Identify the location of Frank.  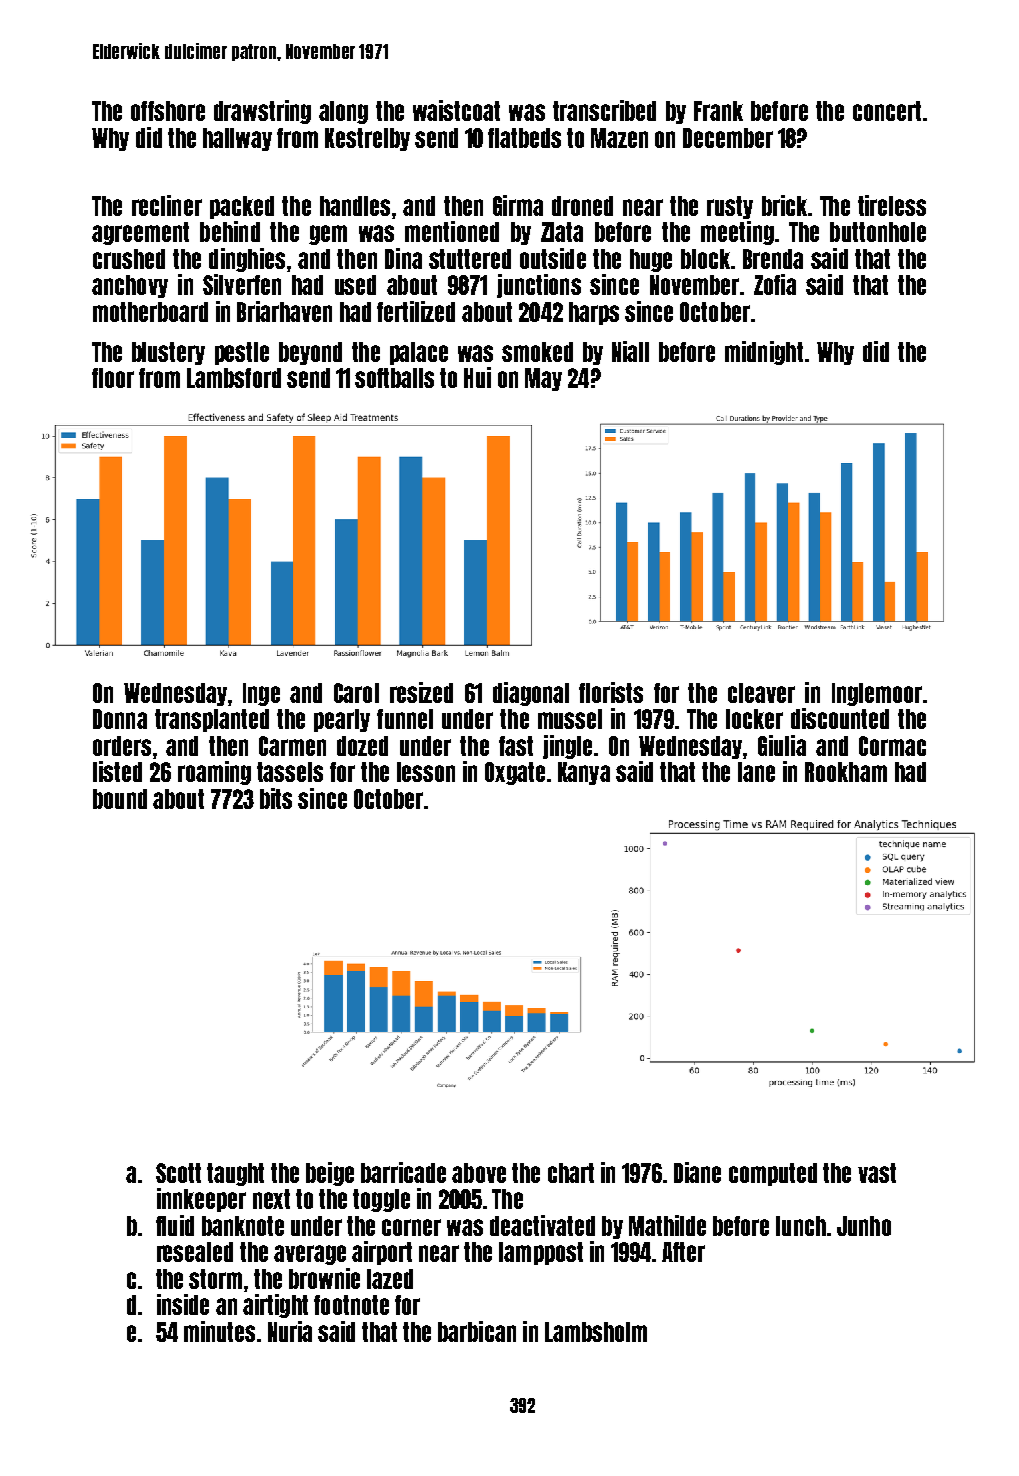
(718, 111).
